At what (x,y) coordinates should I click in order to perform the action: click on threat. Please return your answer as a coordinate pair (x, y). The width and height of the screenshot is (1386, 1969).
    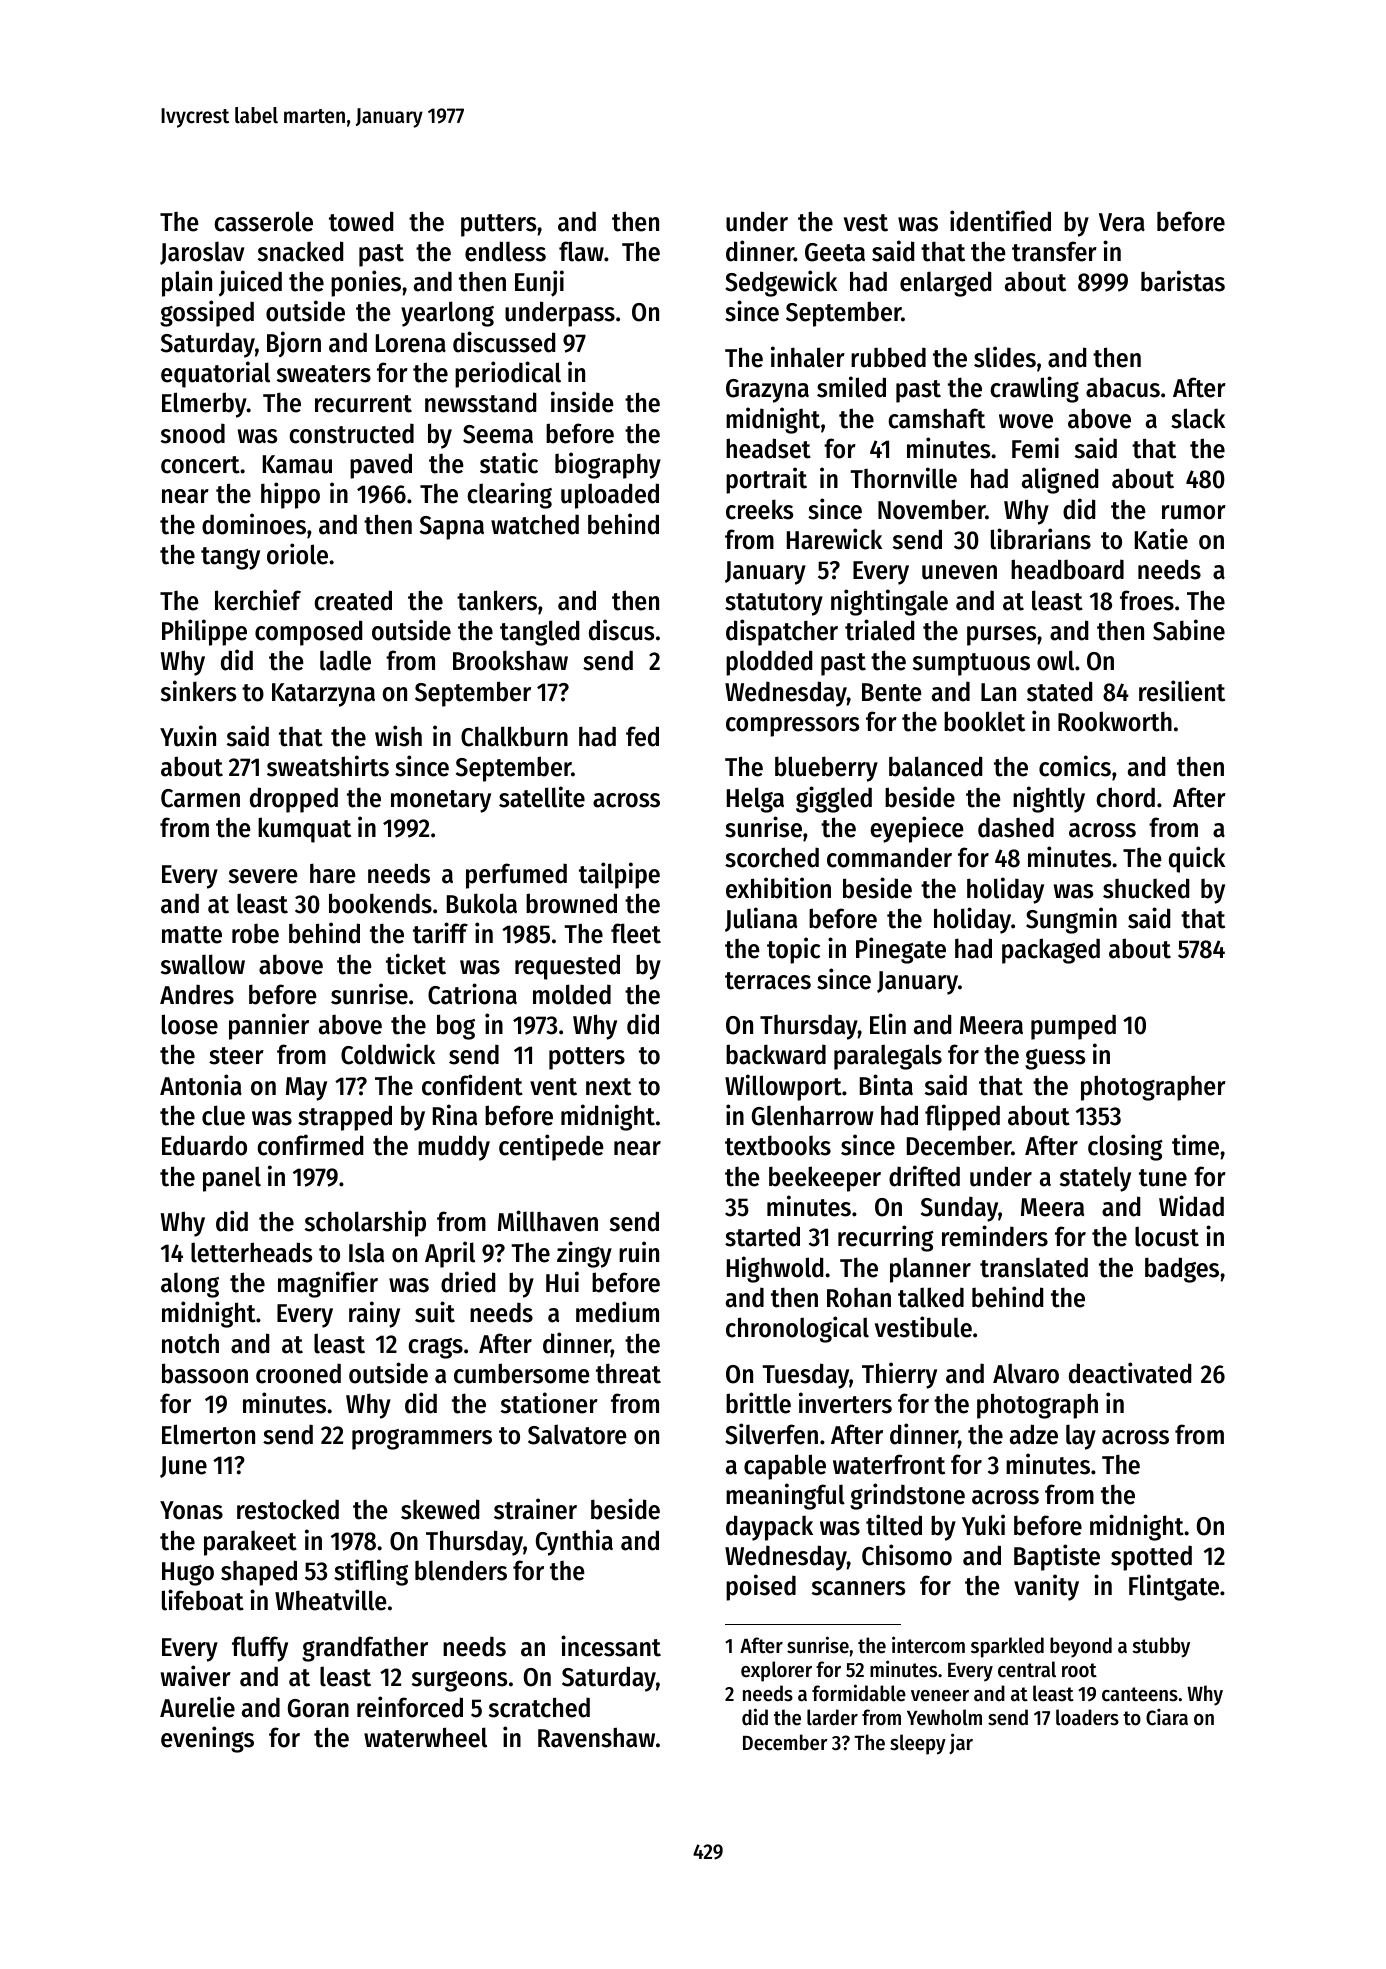
    Looking at the image, I should click on (628, 1373).
